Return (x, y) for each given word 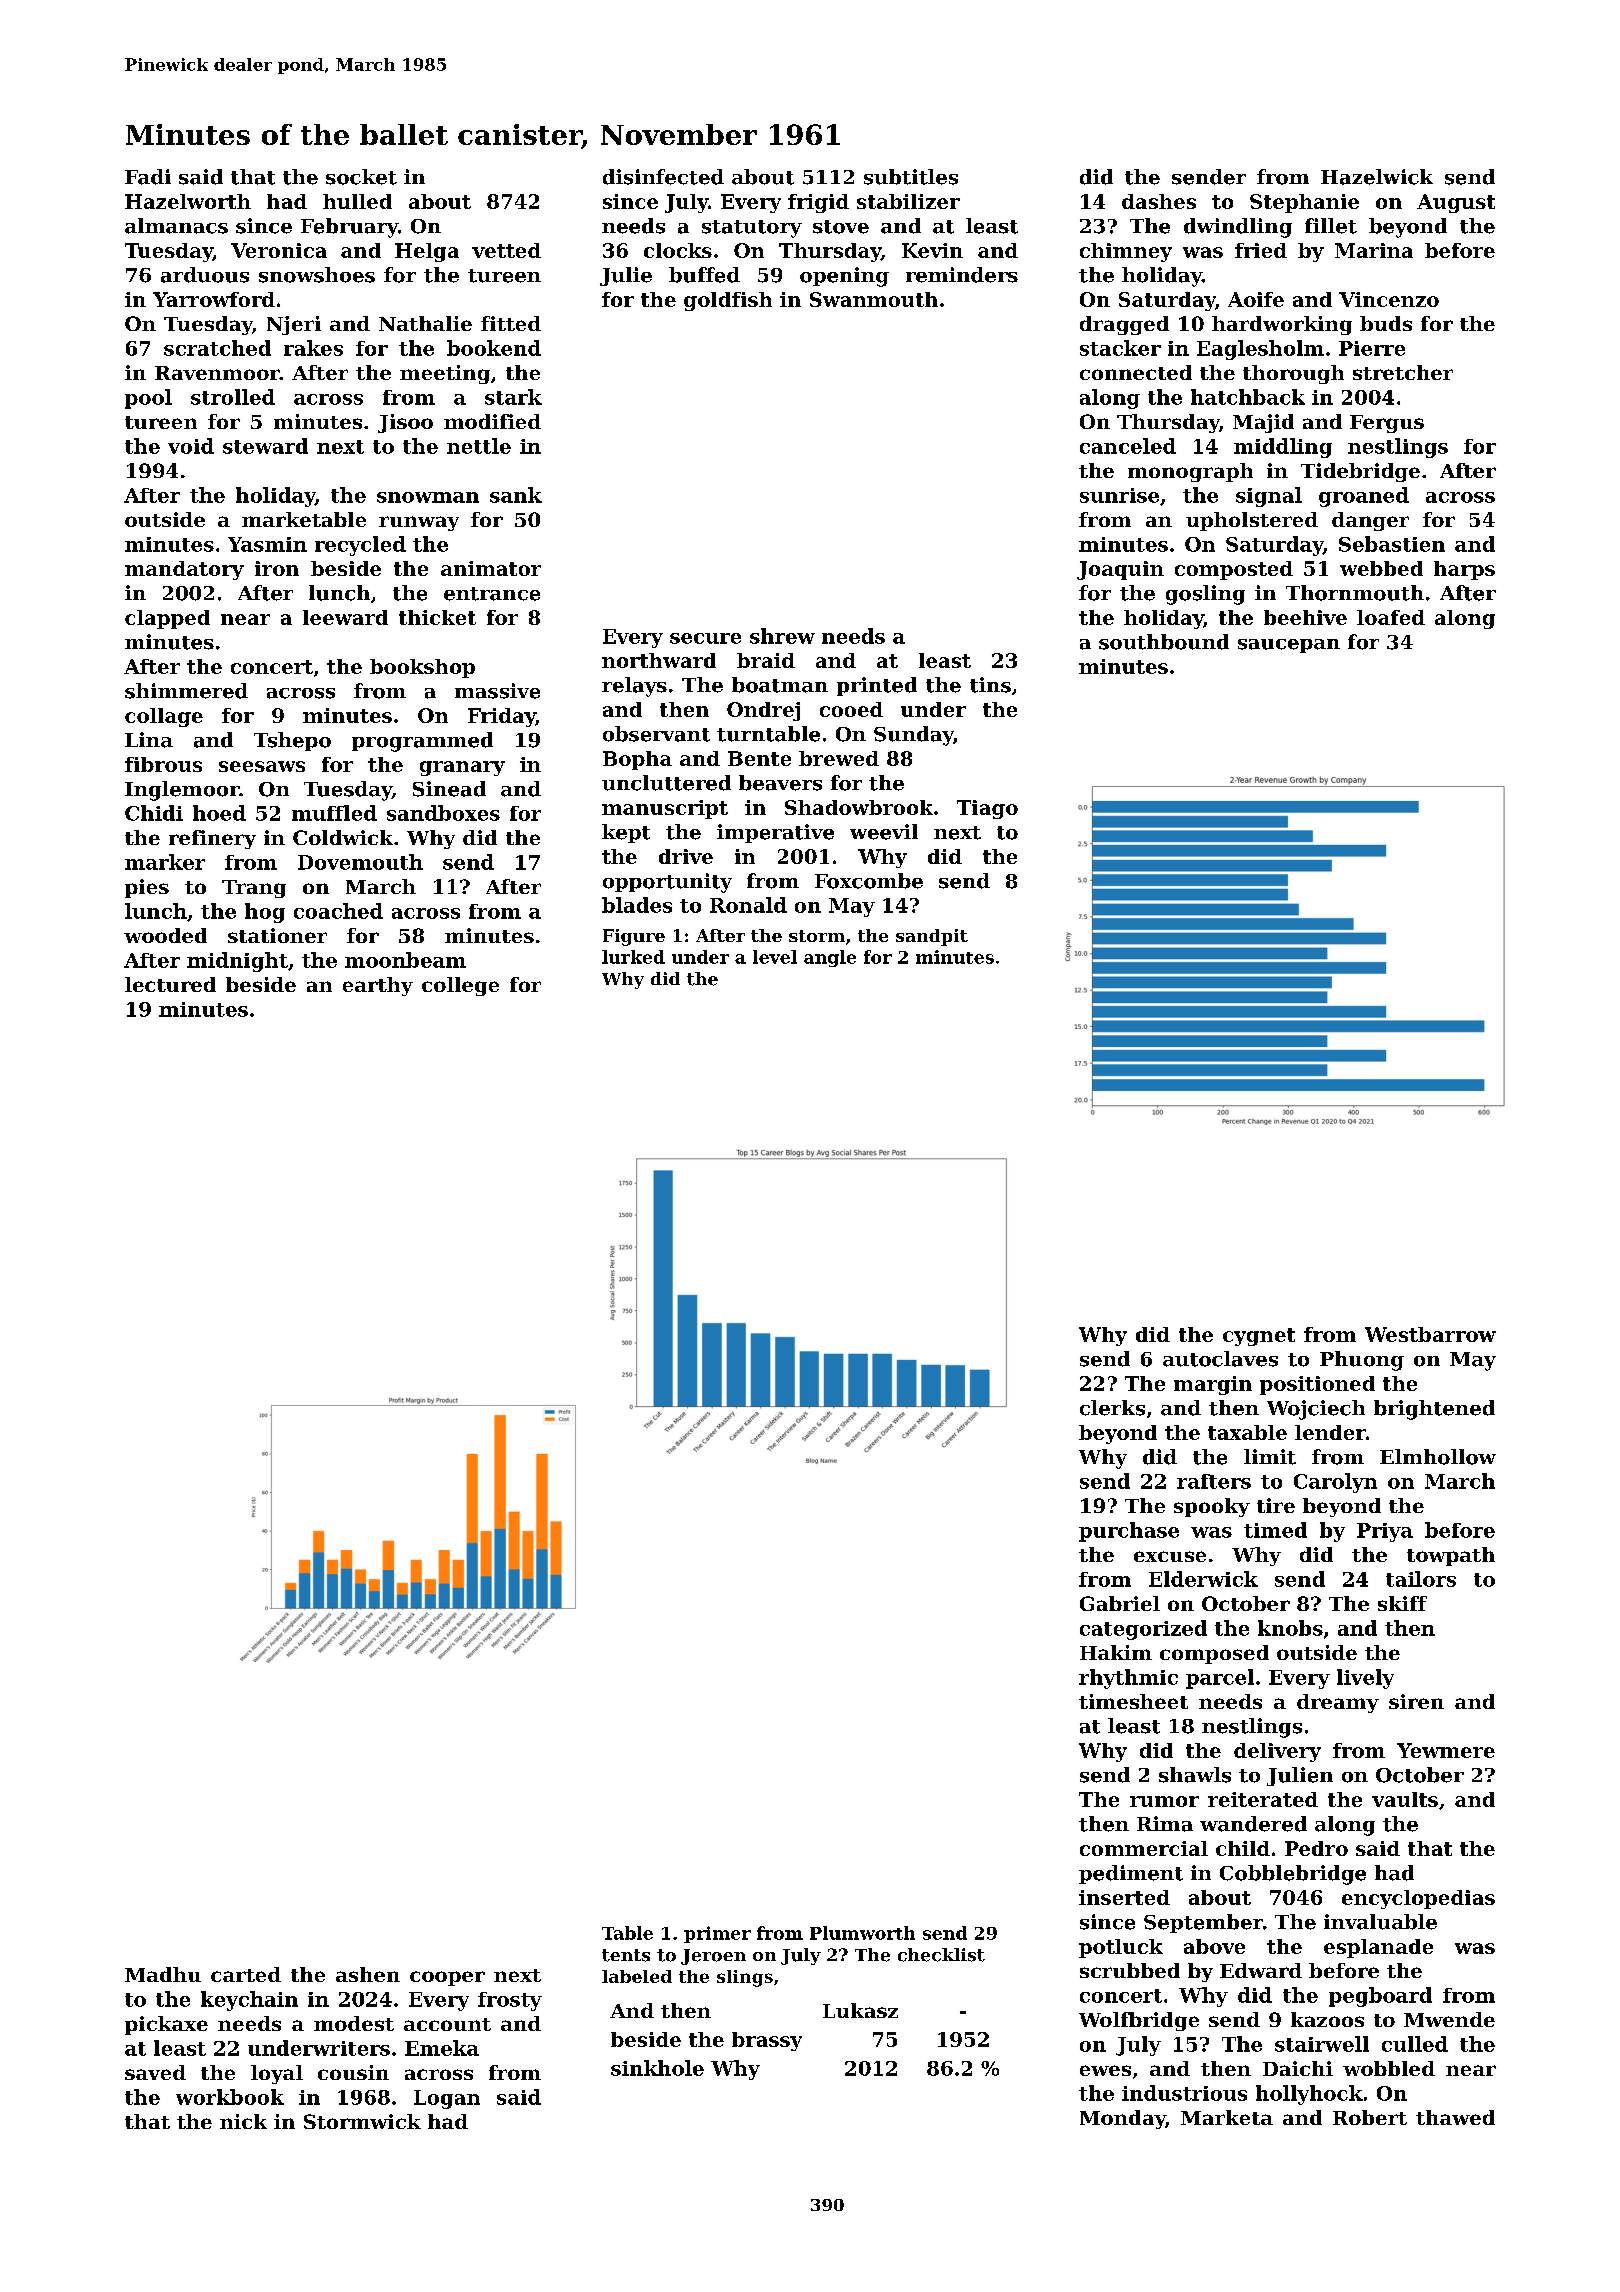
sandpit (932, 937)
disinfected (663, 177)
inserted (1124, 1897)
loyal (277, 2074)
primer (717, 1934)
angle (830, 958)
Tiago (987, 809)
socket (361, 177)
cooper (447, 1978)
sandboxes (443, 813)
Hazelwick (1377, 177)
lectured (170, 984)
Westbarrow (1430, 1334)
